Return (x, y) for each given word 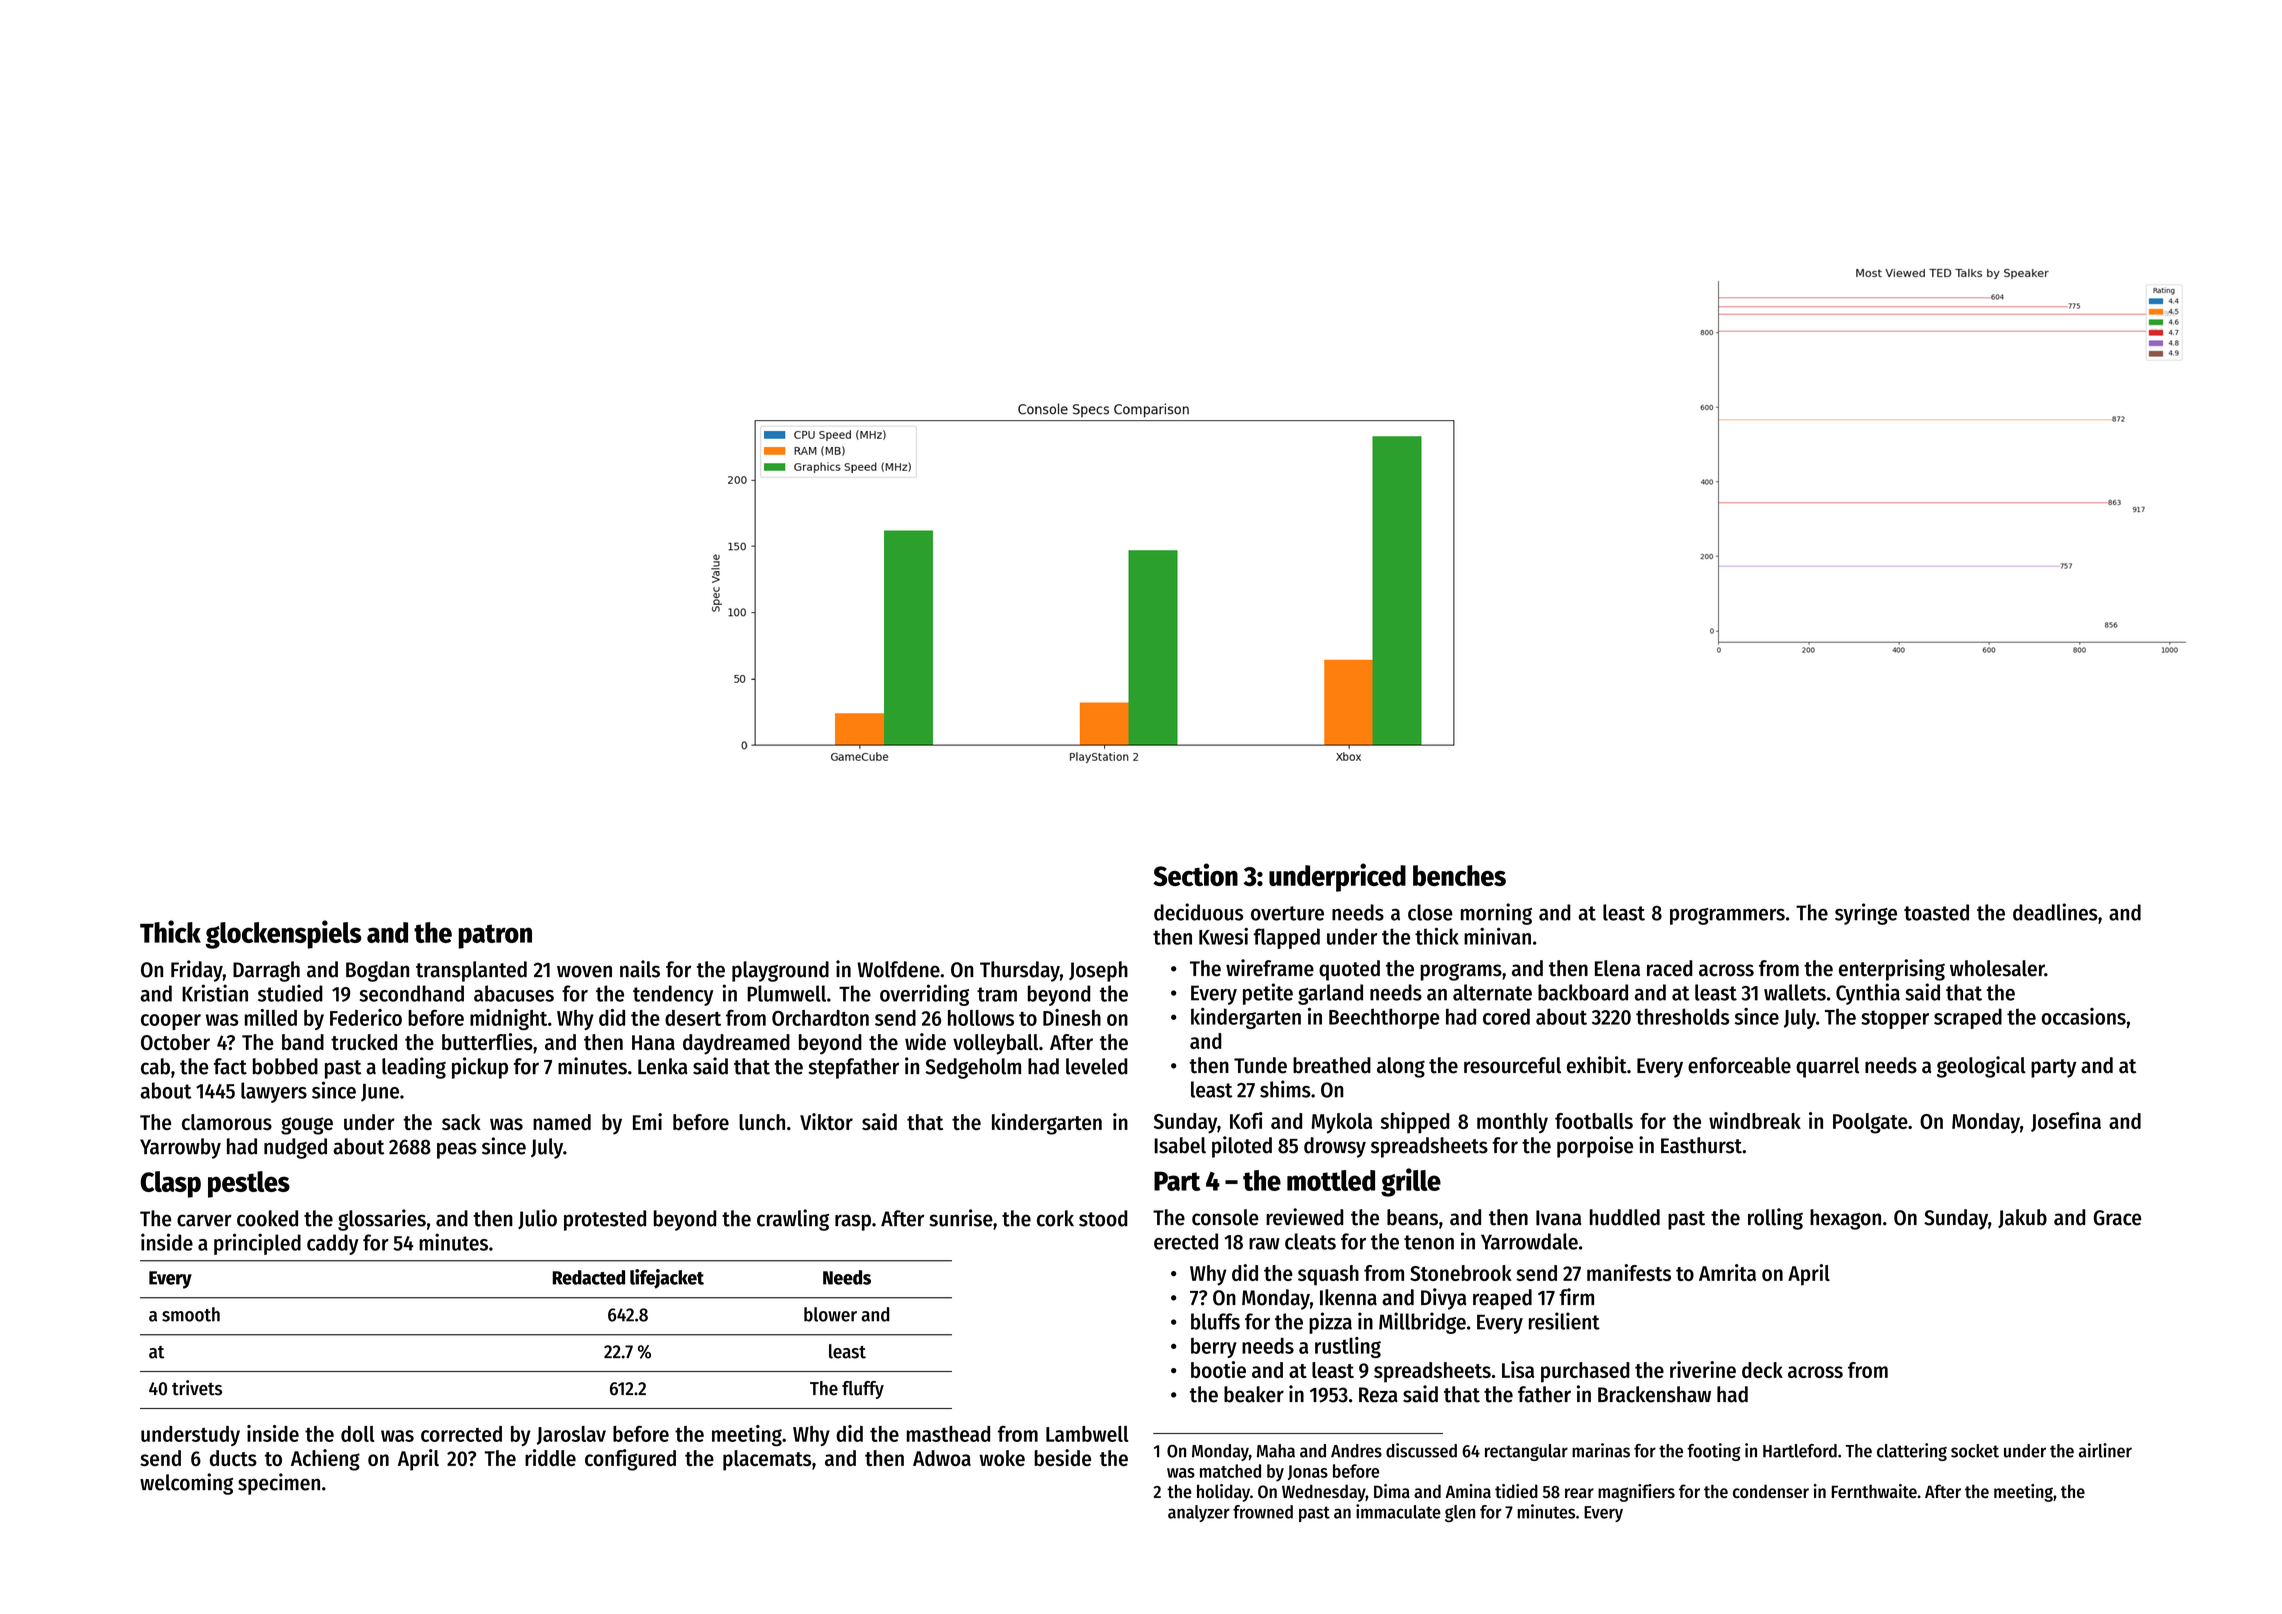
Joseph (1098, 971)
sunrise (961, 1218)
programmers (1727, 916)
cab (155, 1066)
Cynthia (1868, 994)
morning (1496, 914)
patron (495, 936)
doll (358, 1434)
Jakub (2022, 1218)
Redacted (588, 1277)
